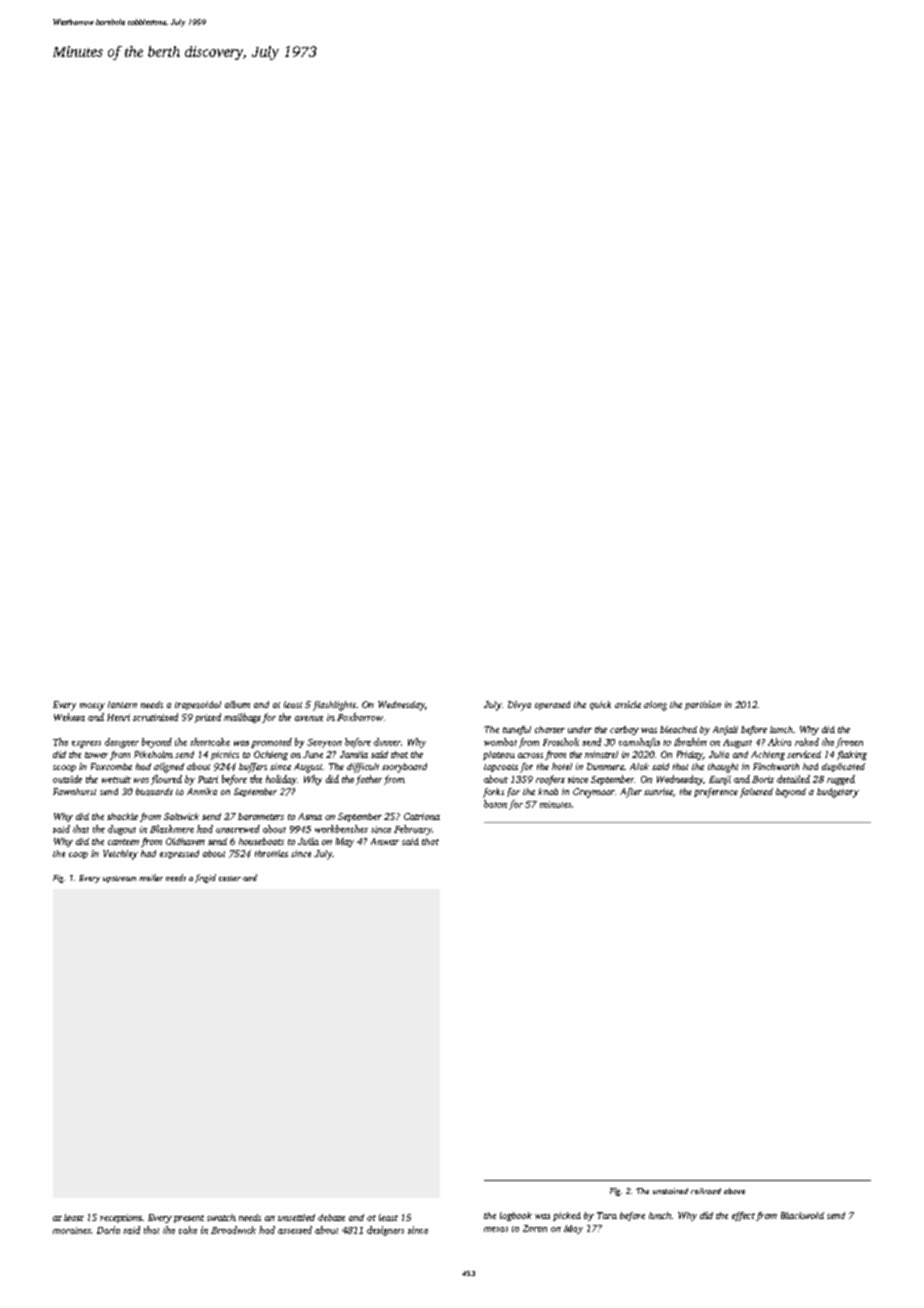 This screenshot has width=924, height=1308. Describe the element at coordinates (495, 804) in the screenshot. I see `baton` at that location.
